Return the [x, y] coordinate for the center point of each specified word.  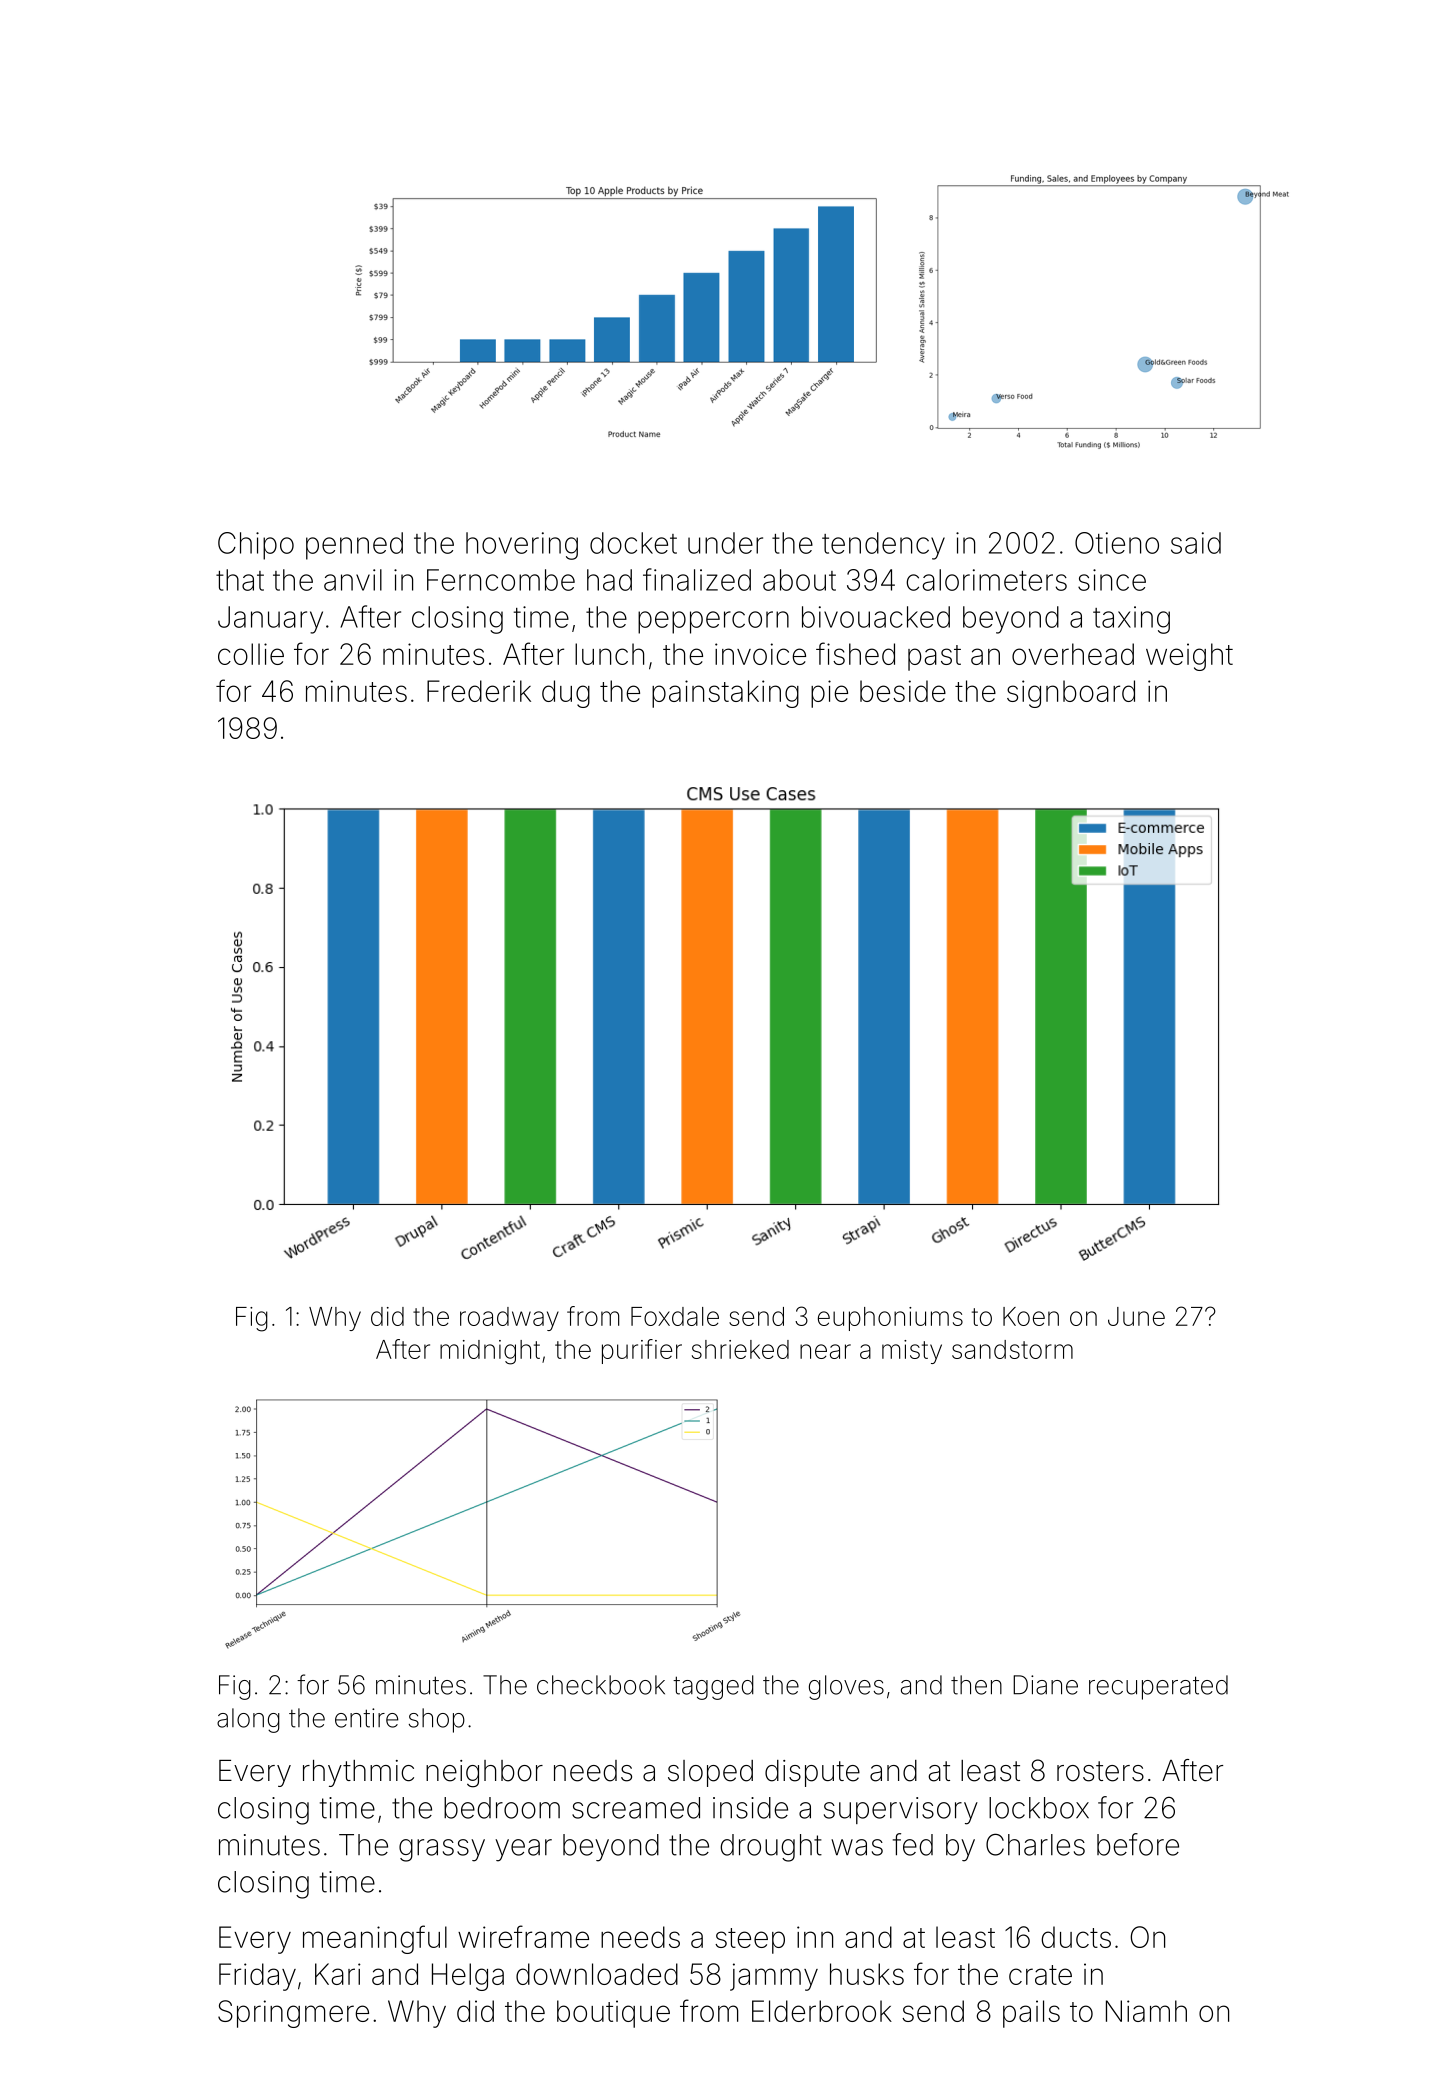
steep [750, 1941]
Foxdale [675, 1316]
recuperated [1158, 1687]
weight [1189, 657]
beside [903, 691]
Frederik [479, 691]
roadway [509, 1319]
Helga [468, 1977]
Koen [1031, 1316]
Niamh [1146, 2011]
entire [366, 1718]
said [1196, 543]
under [725, 543]
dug [566, 694]
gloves [846, 1687]
